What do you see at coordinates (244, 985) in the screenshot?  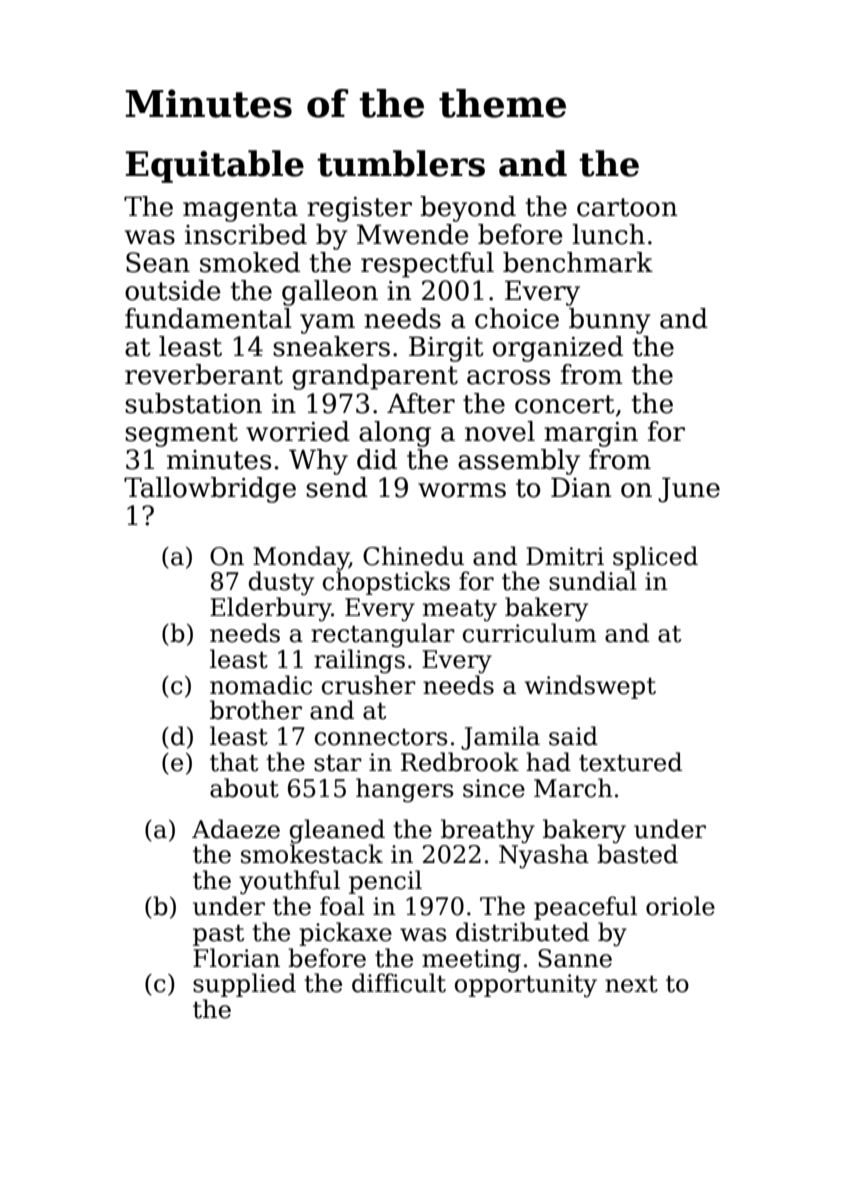 I see `supplied` at bounding box center [244, 985].
